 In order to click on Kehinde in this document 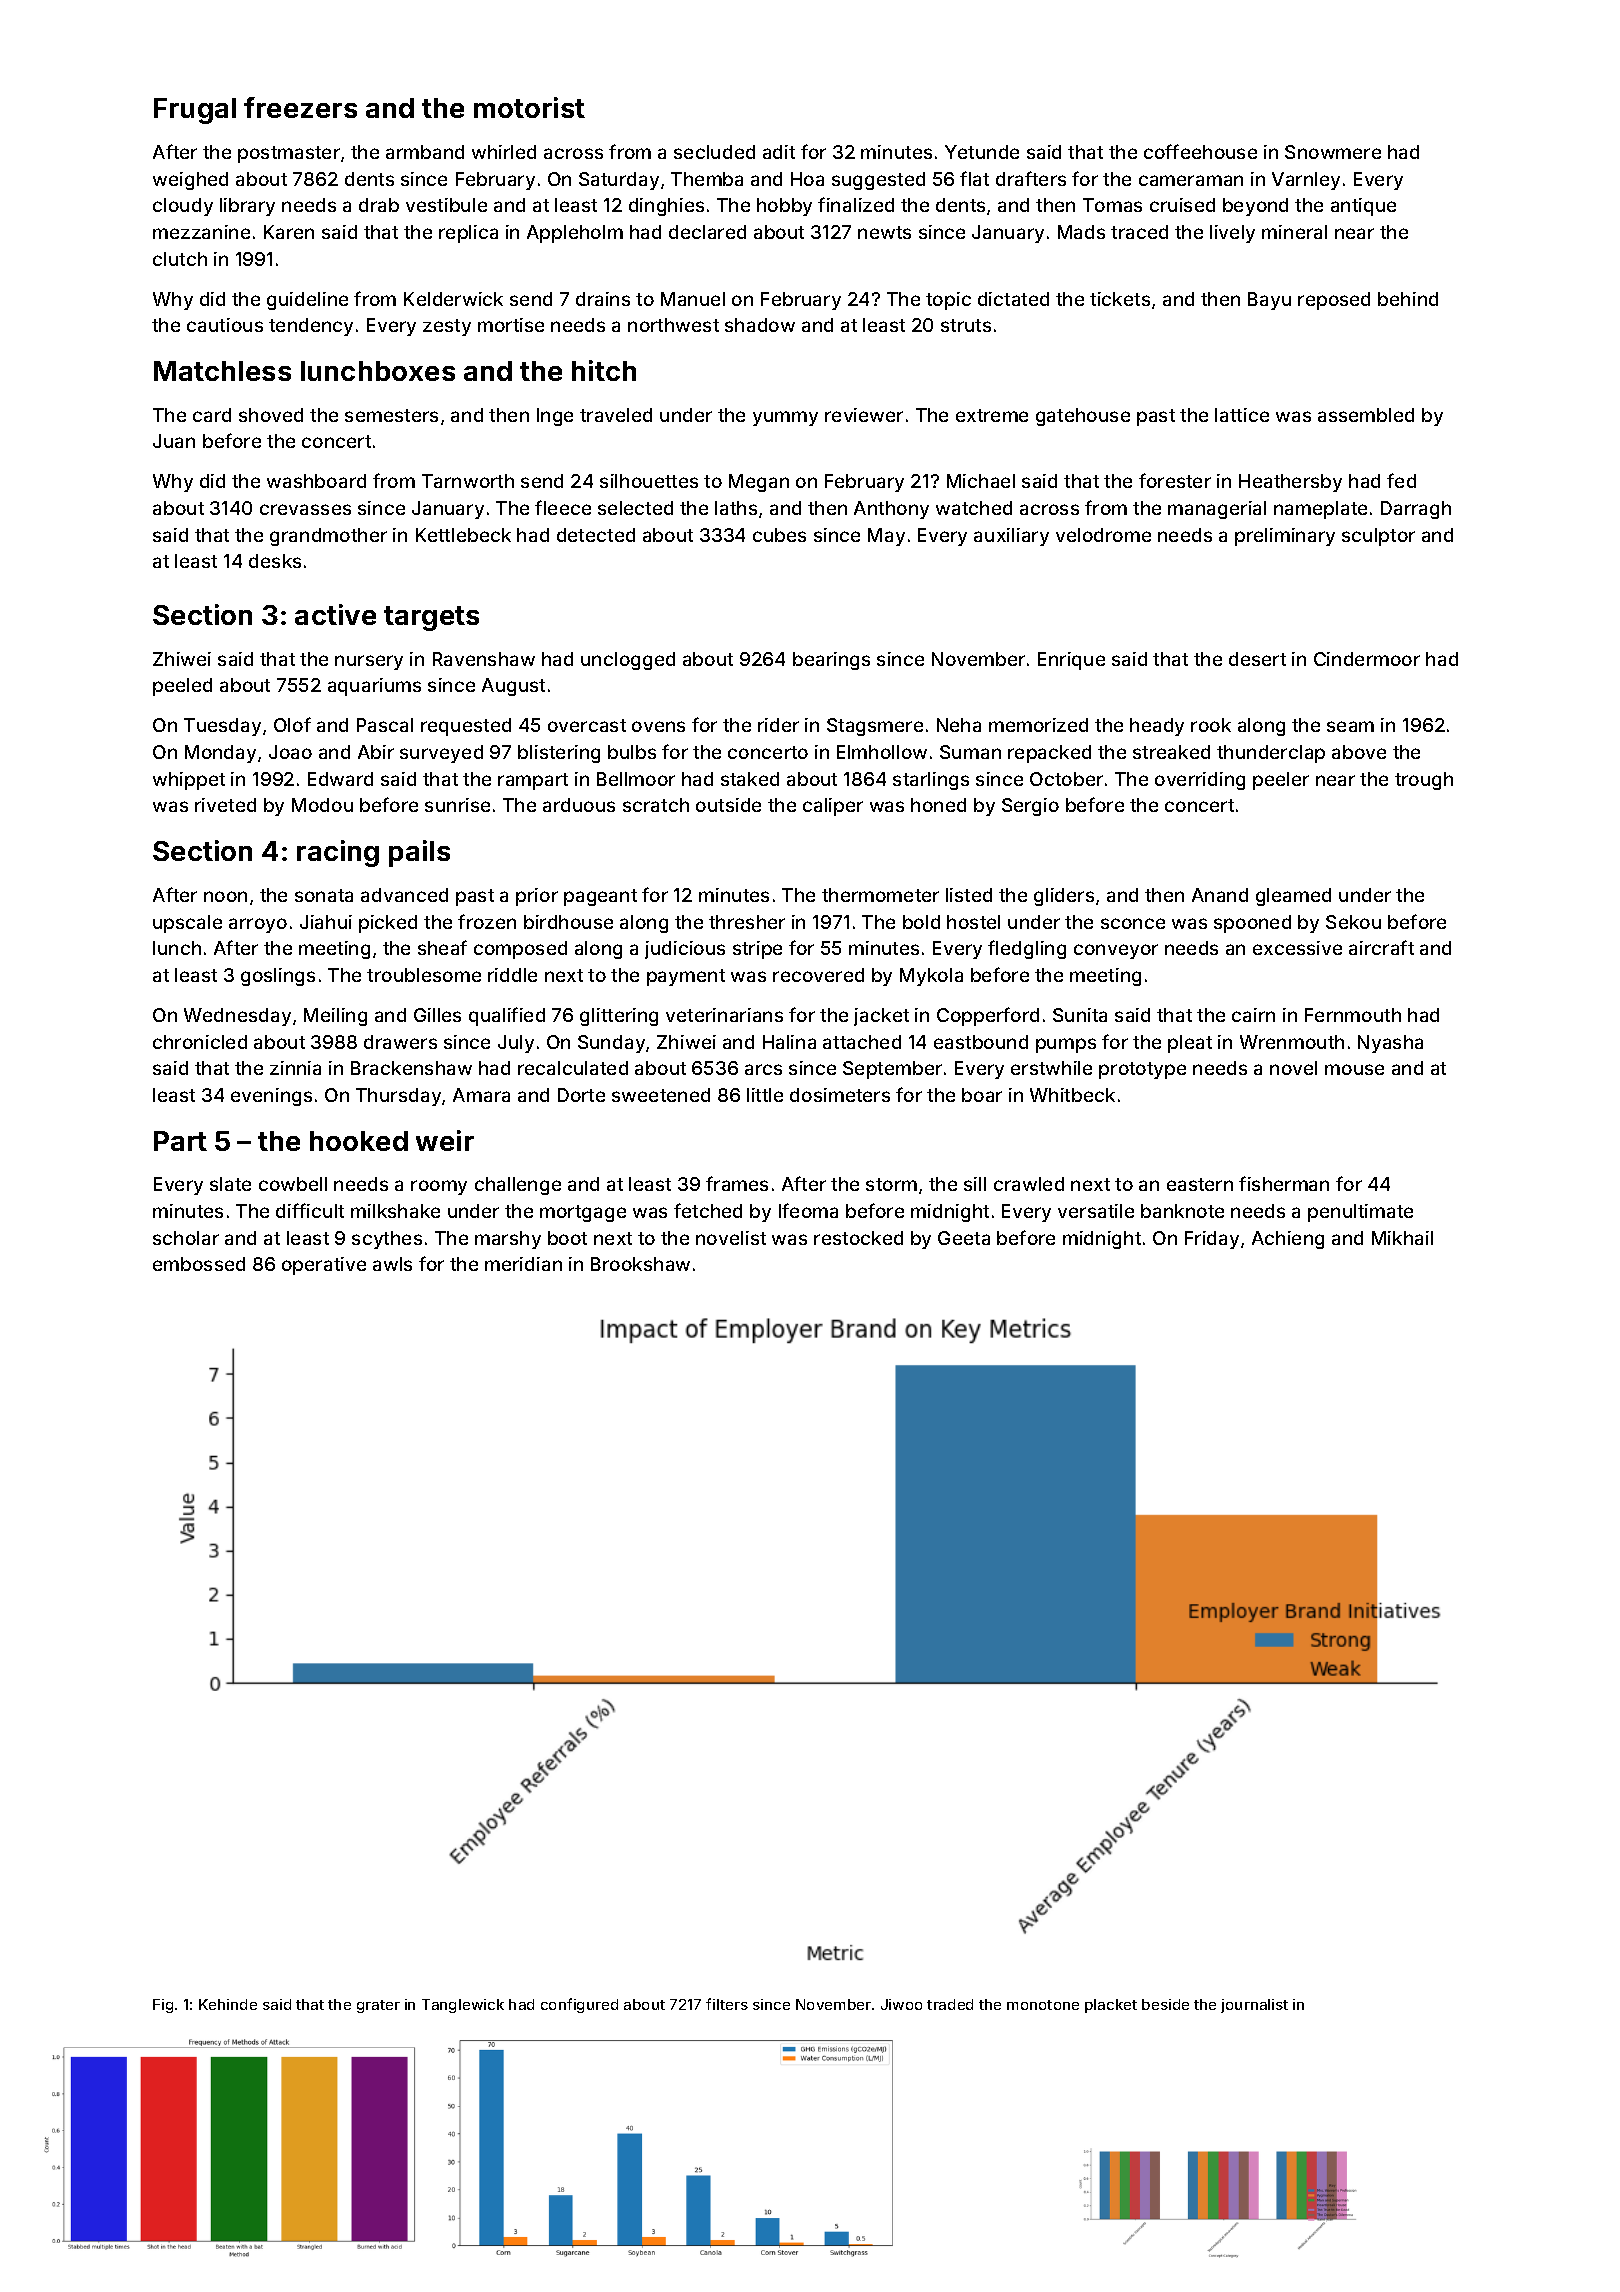, I will do `click(228, 2004)`.
